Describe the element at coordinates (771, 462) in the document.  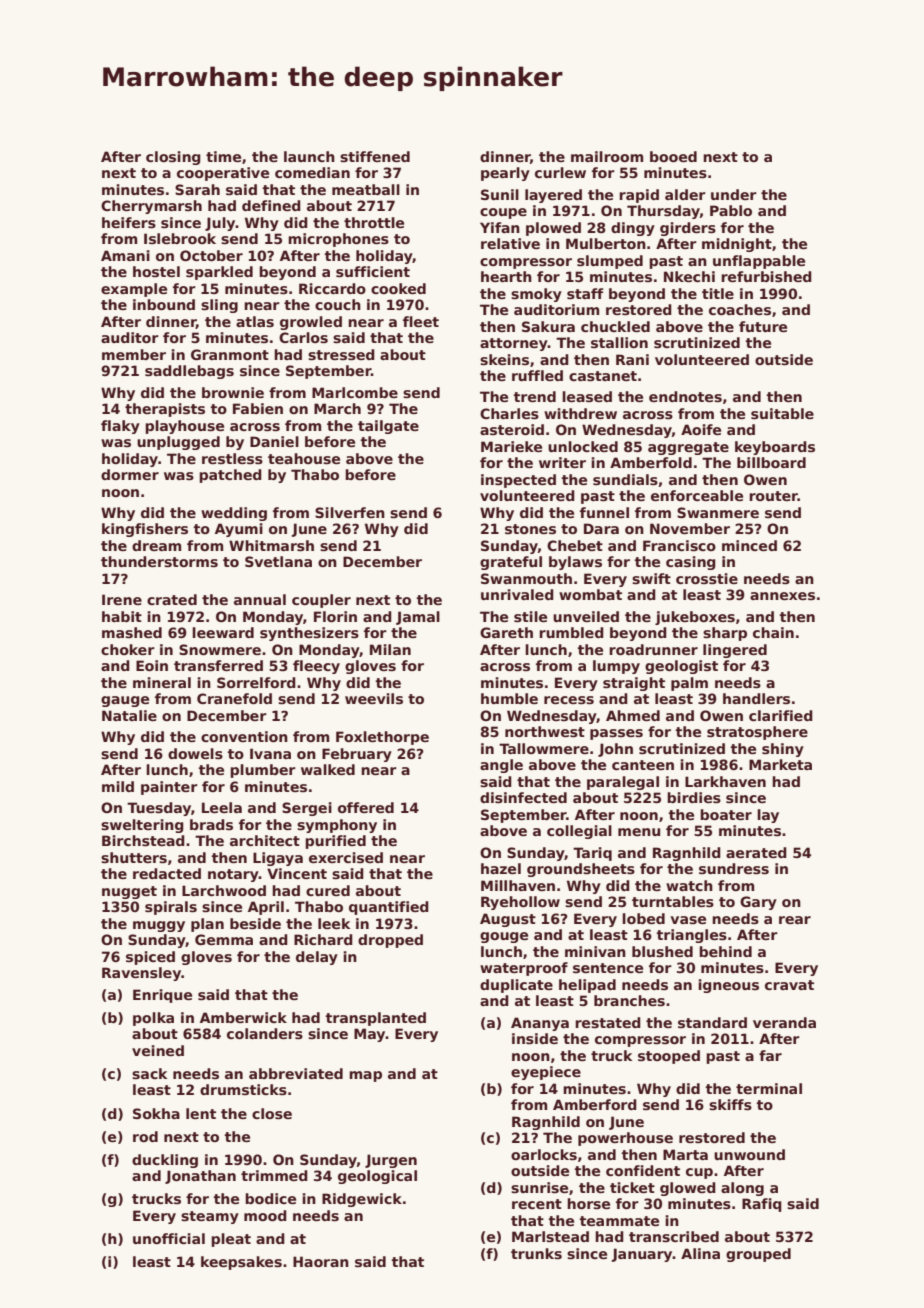
I see `billboard` at that location.
